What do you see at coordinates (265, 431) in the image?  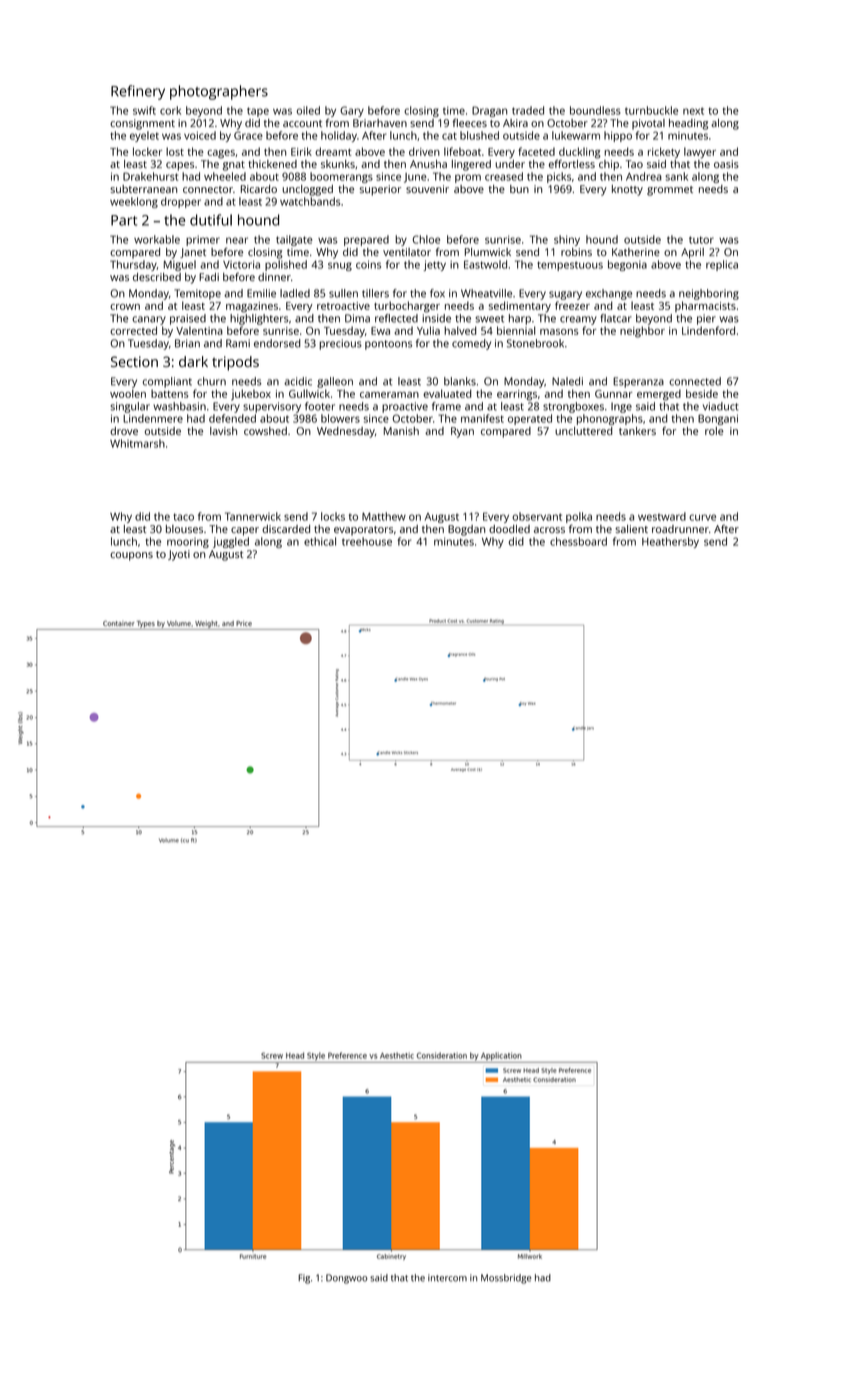 I see `cowshed` at bounding box center [265, 431].
